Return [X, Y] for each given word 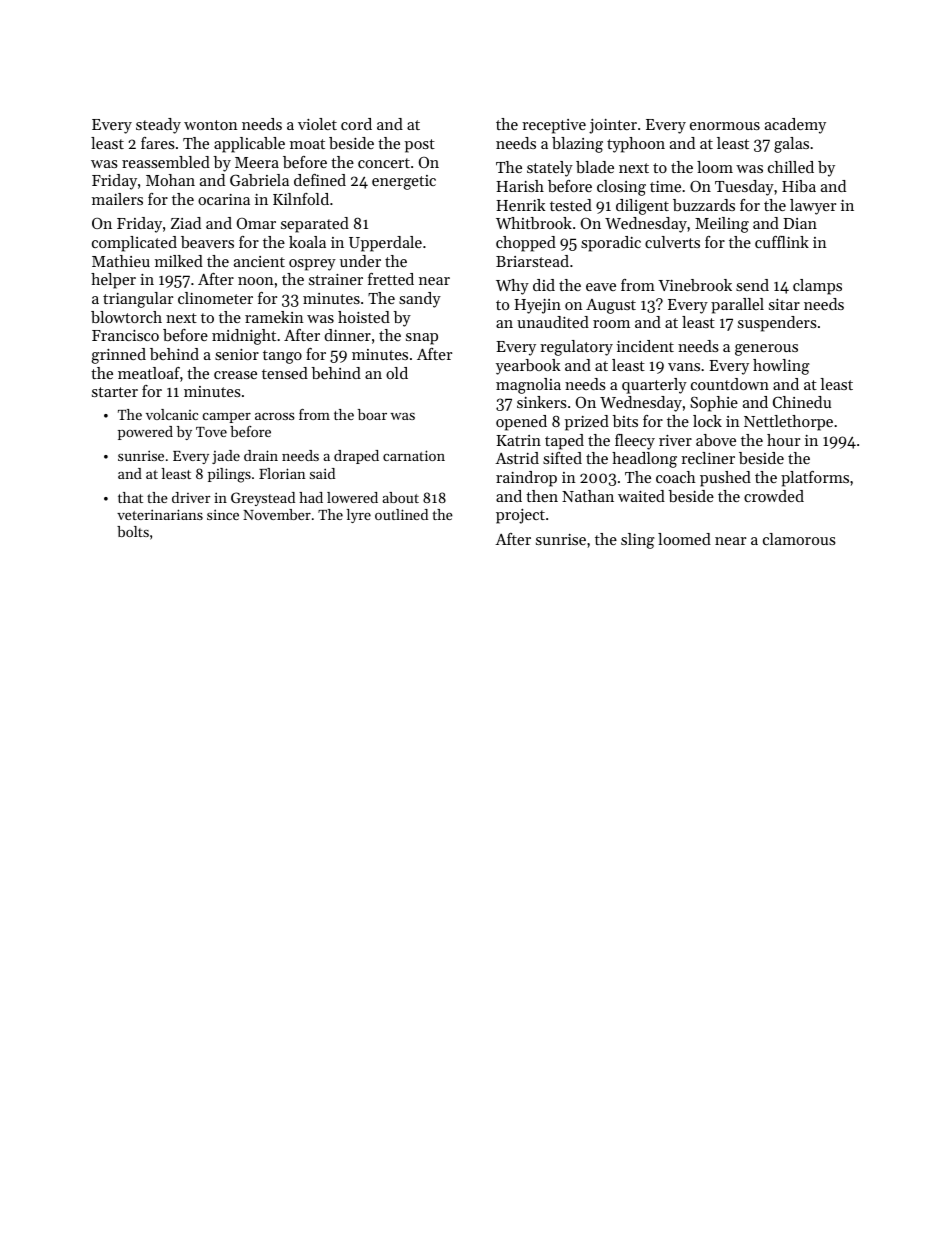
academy [795, 126]
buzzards [704, 205]
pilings [229, 475]
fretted [391, 279]
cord [356, 124]
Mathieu [121, 261]
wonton [211, 125]
